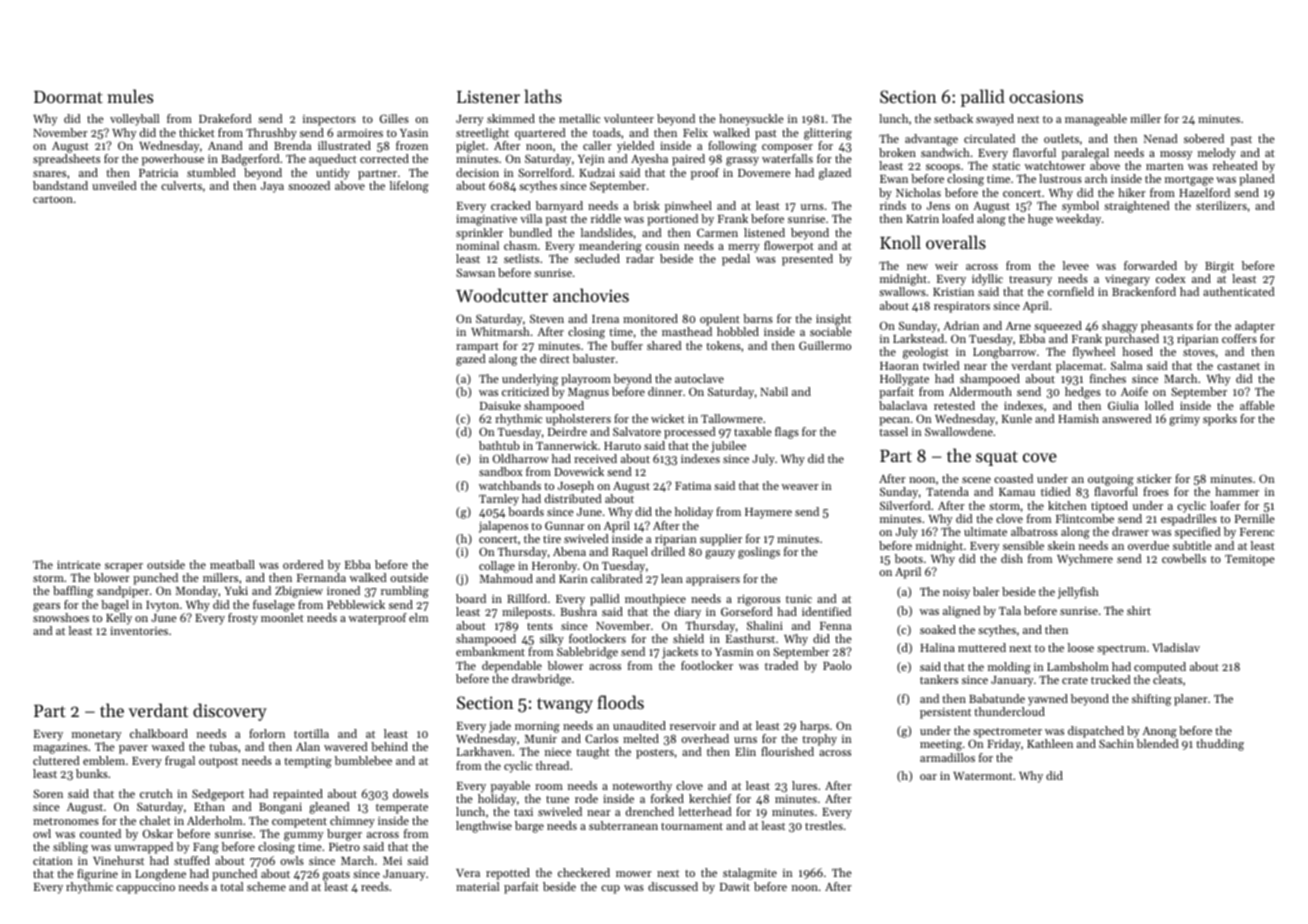  I want to click on adapter, so click(1255, 327).
